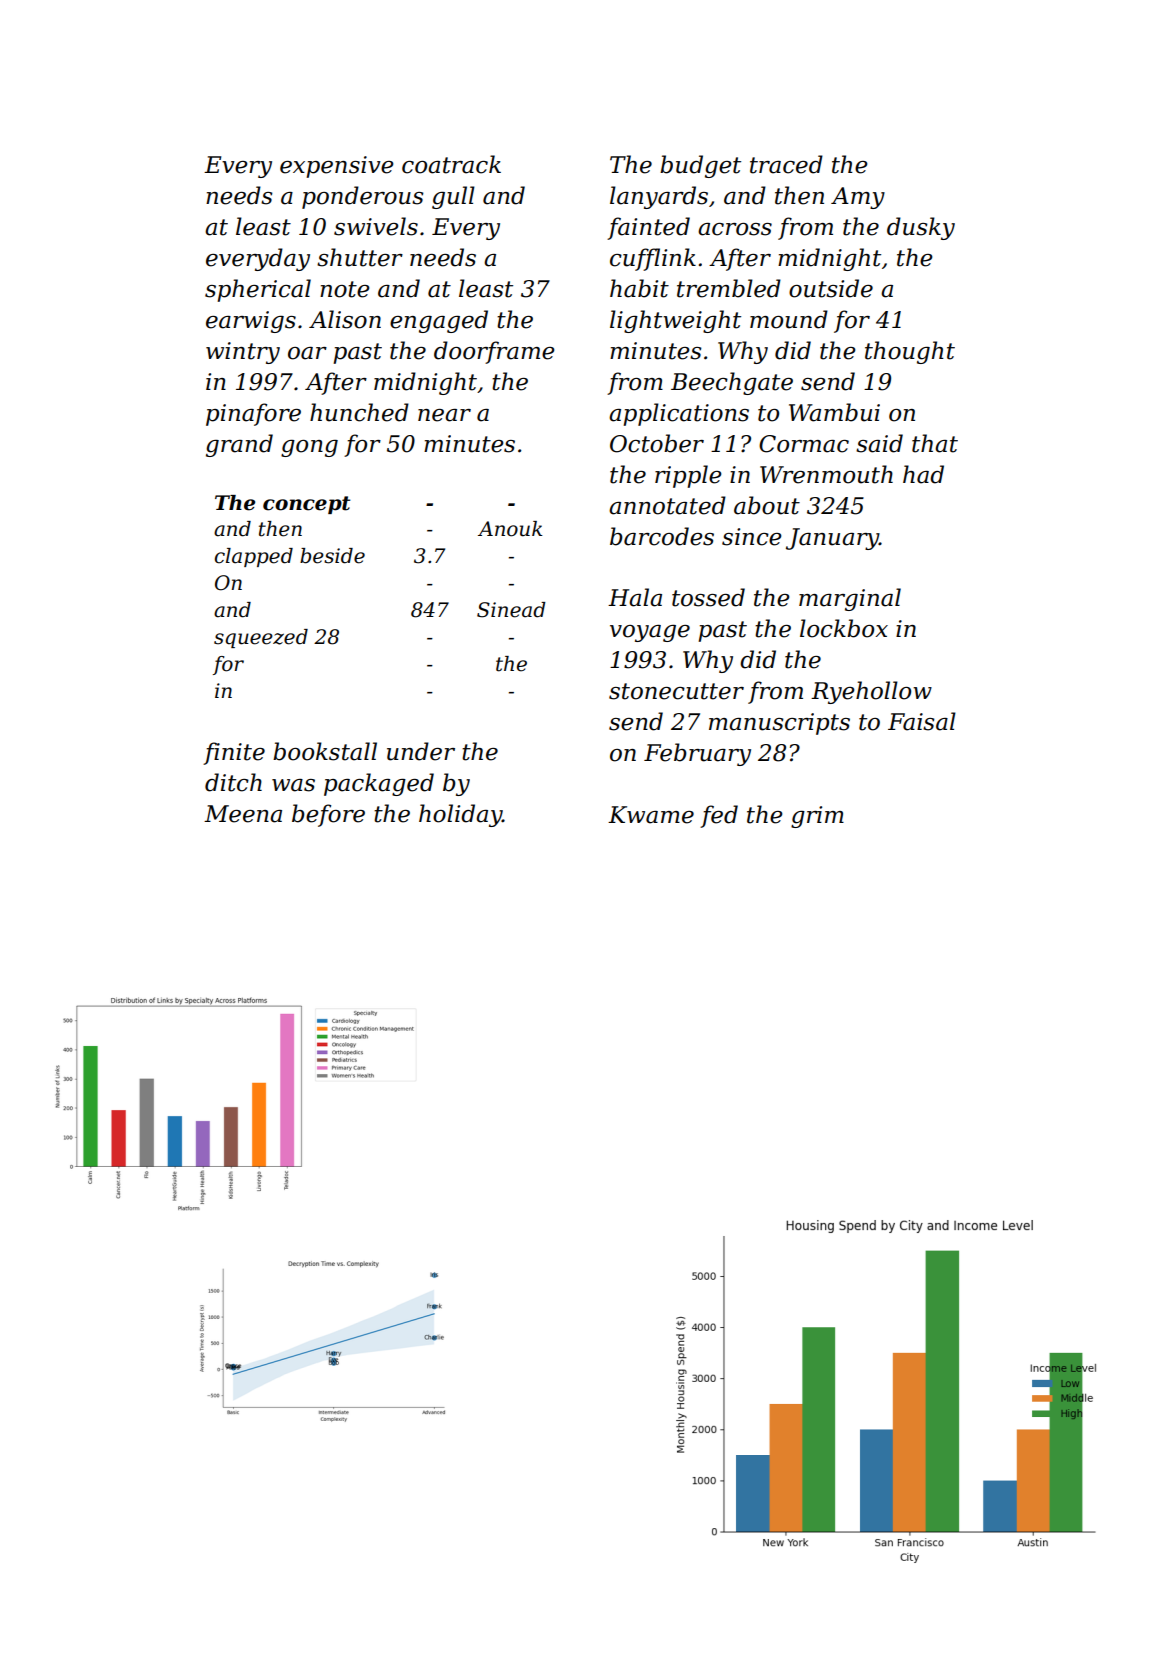 The width and height of the document is (1165, 1654). Describe the element at coordinates (871, 692) in the document. I see `Ryehollow` at that location.
